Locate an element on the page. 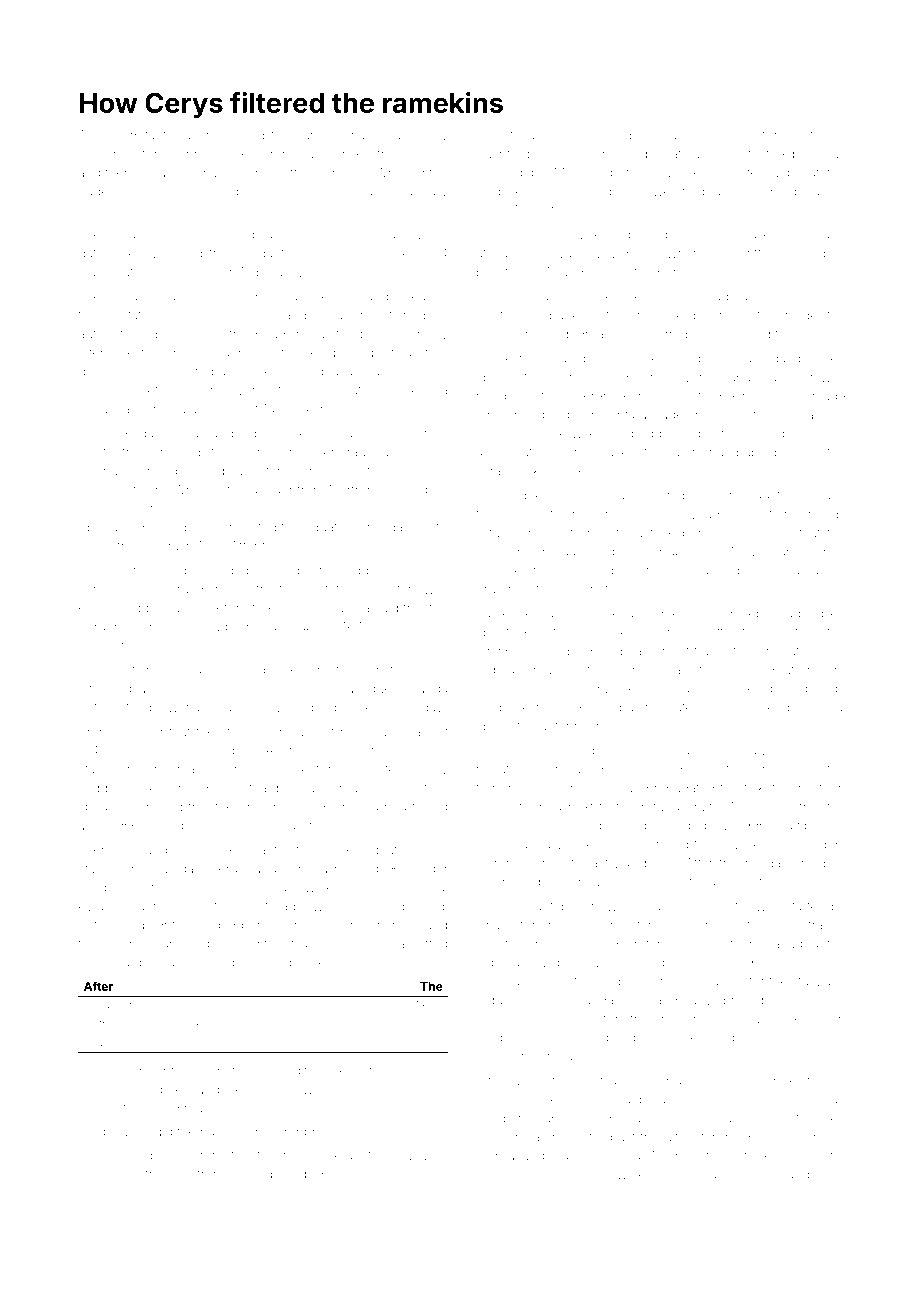  Justin is located at coordinates (273, 1090).
